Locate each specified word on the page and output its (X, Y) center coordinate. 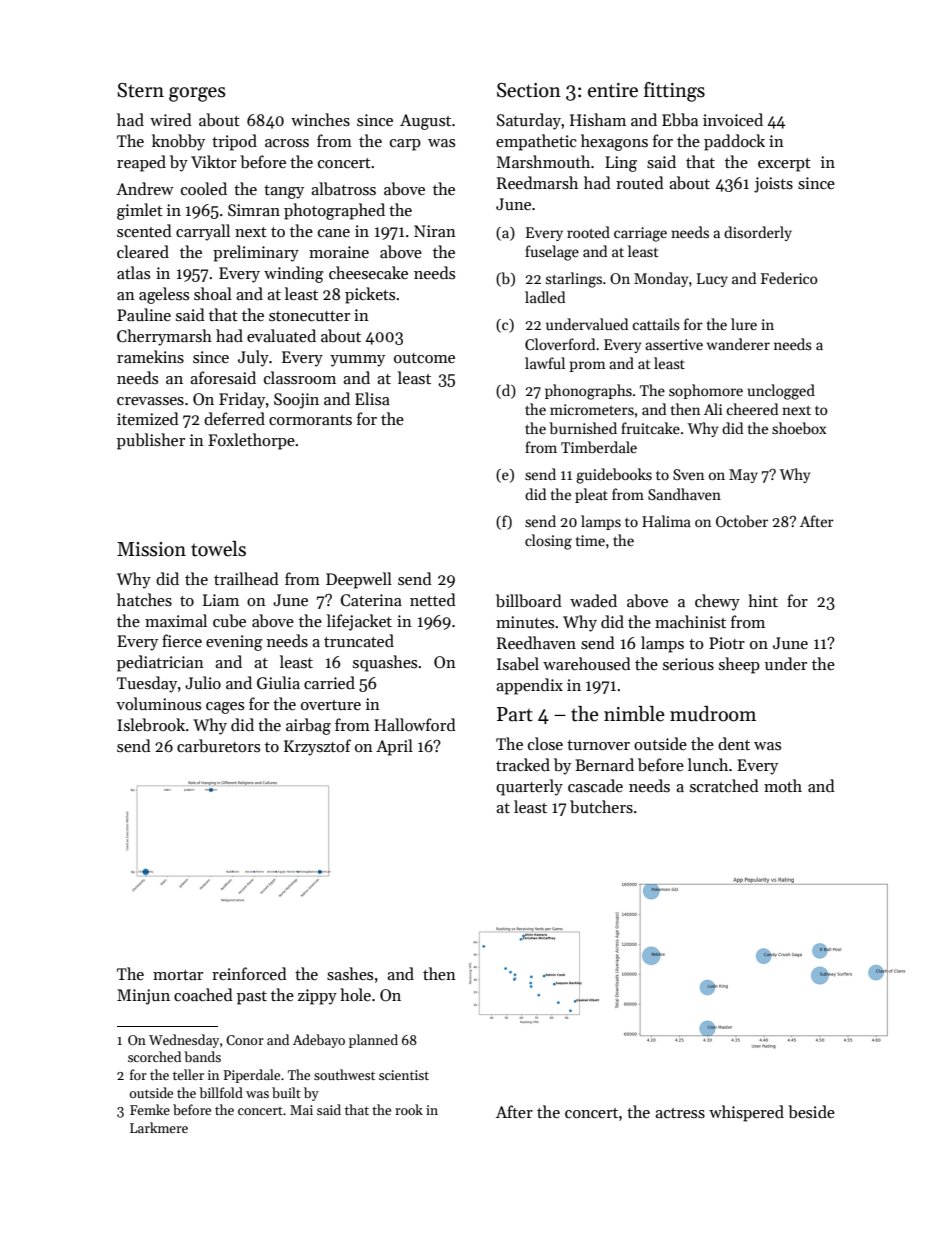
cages (225, 708)
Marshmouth (543, 162)
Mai (301, 1110)
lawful (545, 363)
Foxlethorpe (251, 441)
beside (811, 1112)
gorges (197, 94)
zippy (317, 997)
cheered (752, 409)
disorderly (758, 233)
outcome (424, 358)
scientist (404, 1075)
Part (515, 714)
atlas (133, 272)
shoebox (799, 428)
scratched (724, 785)
